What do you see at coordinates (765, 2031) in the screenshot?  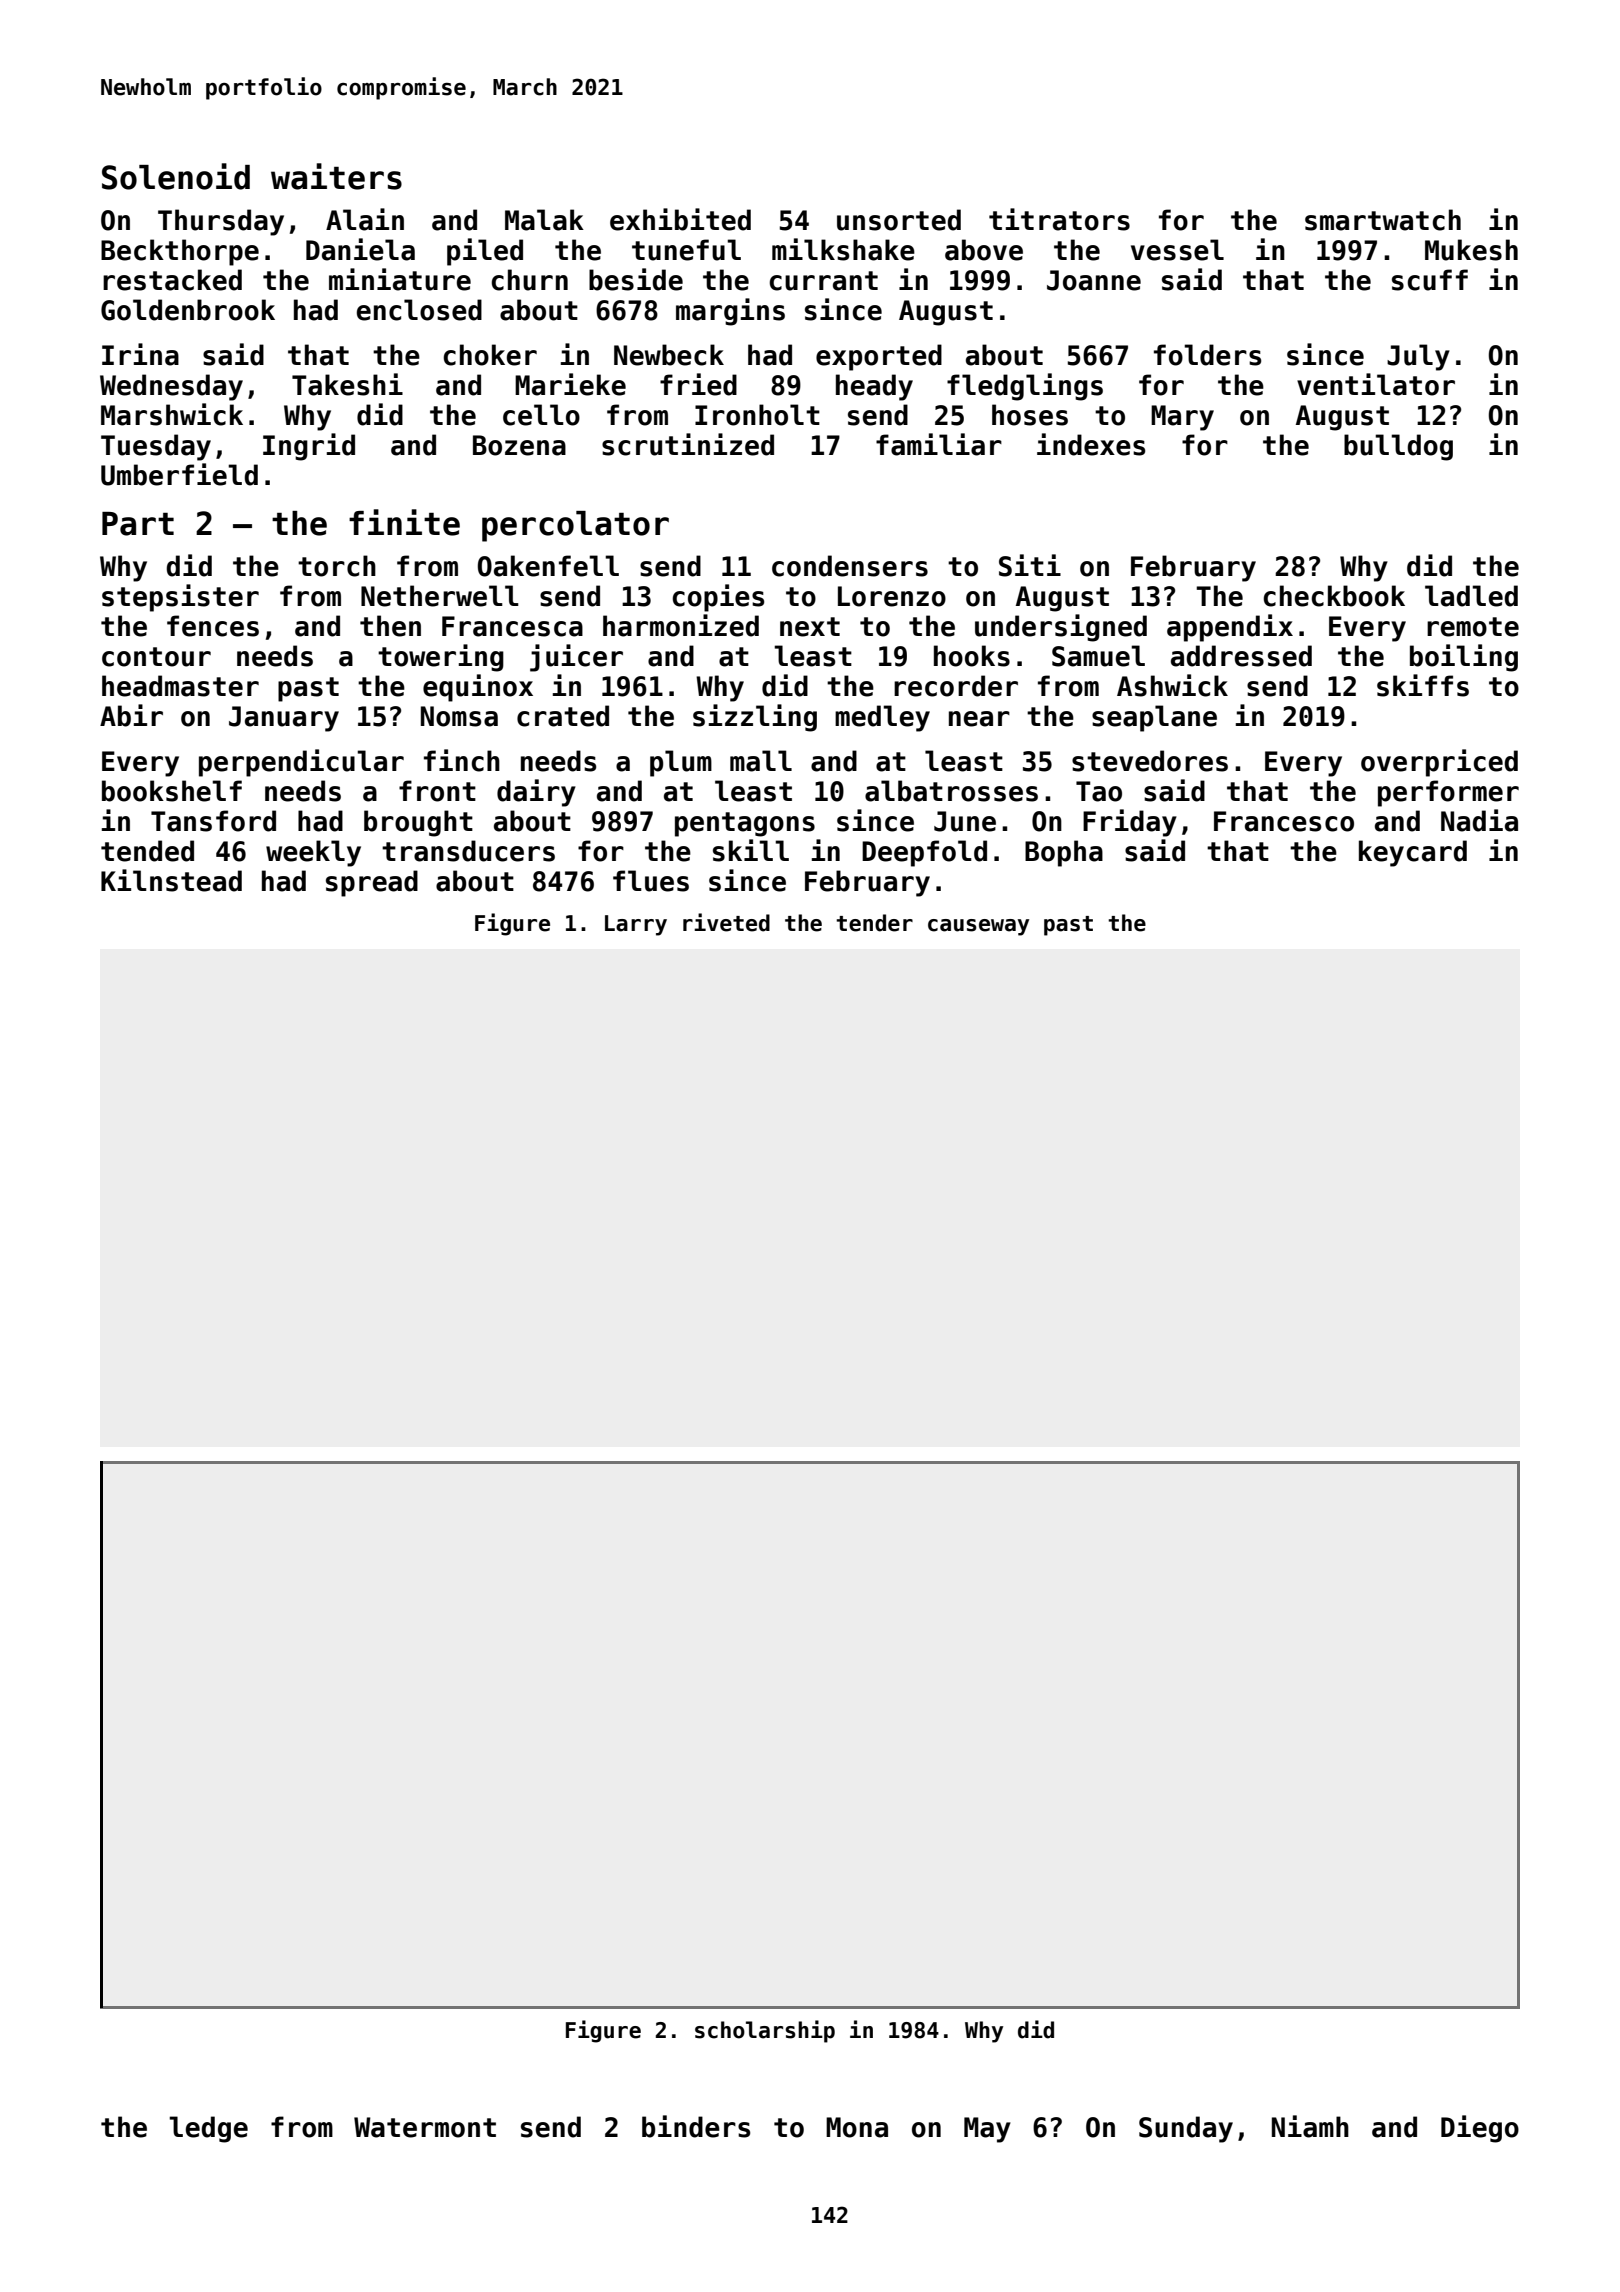 I see `scholarship` at bounding box center [765, 2031].
